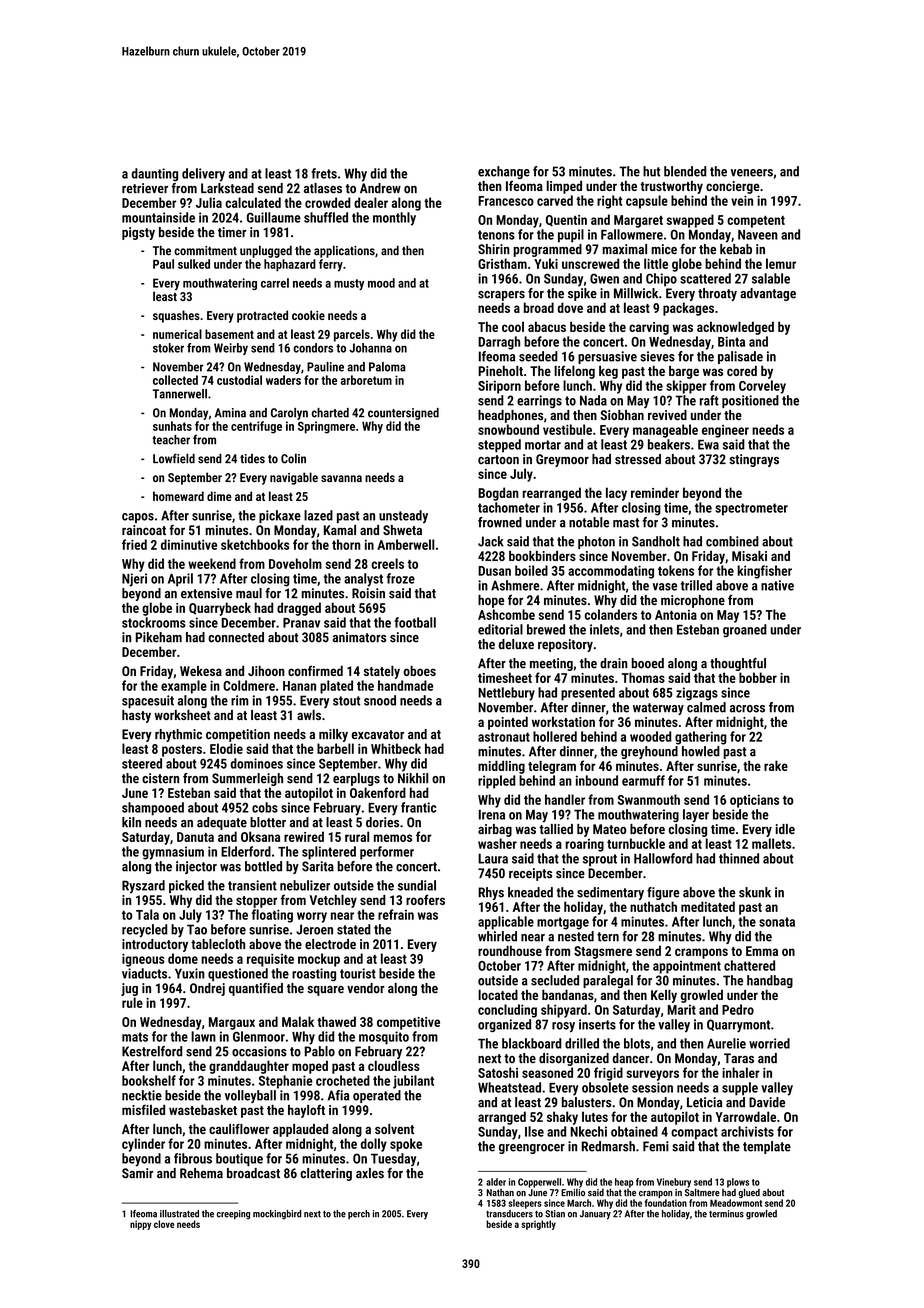  Describe the element at coordinates (205, 250) in the screenshot. I see `commitment` at that location.
